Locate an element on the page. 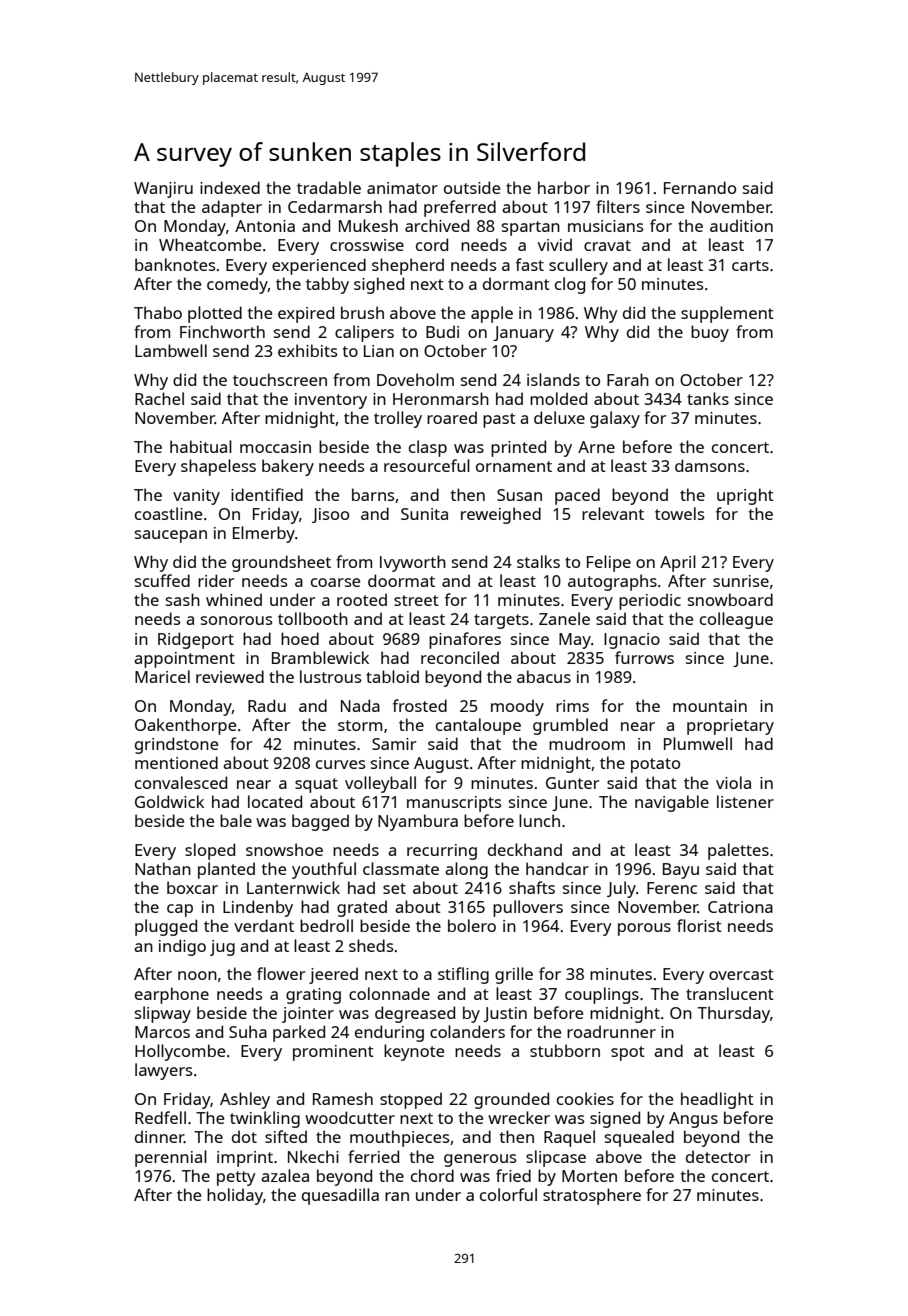  outside is located at coordinates (472, 187).
